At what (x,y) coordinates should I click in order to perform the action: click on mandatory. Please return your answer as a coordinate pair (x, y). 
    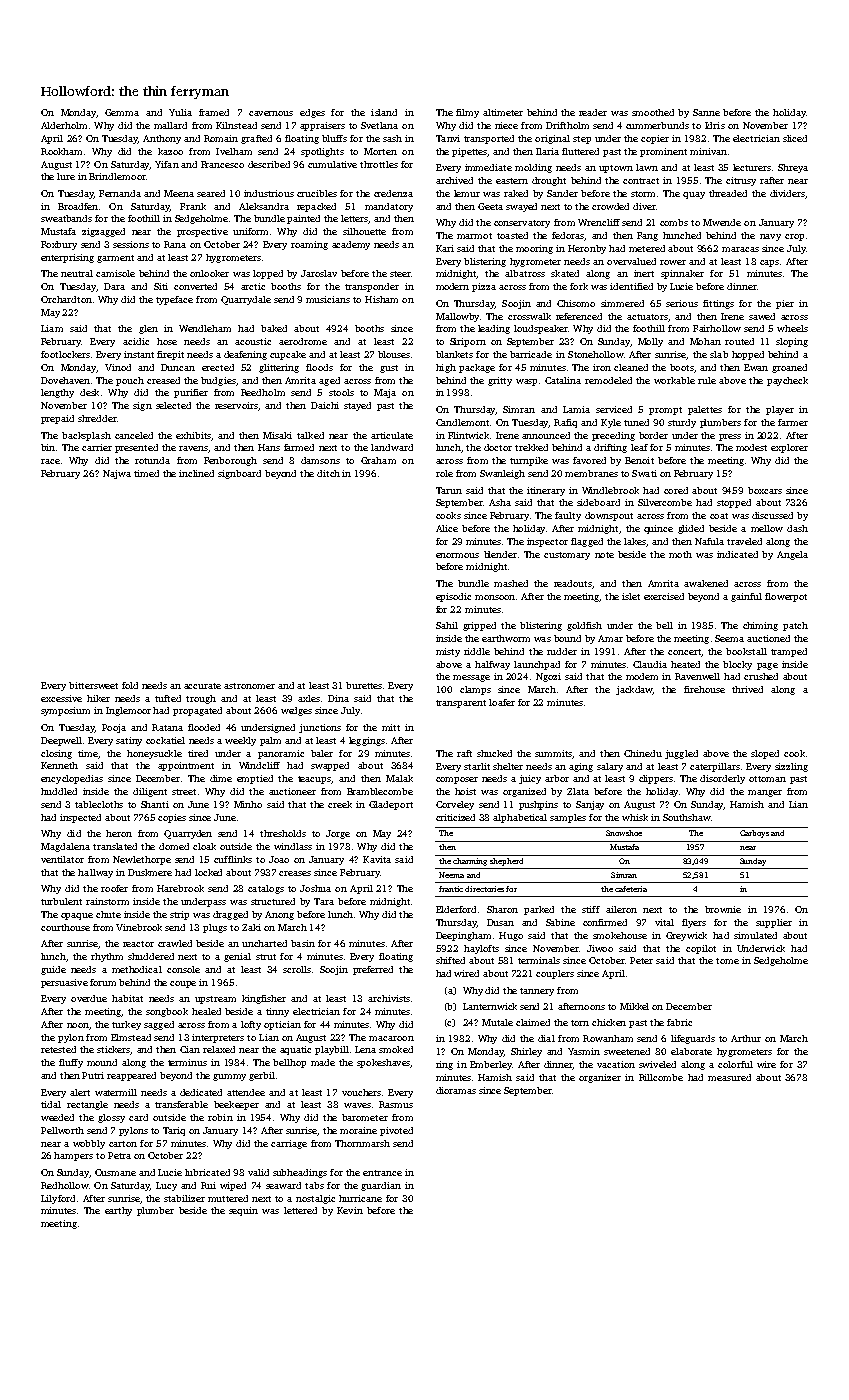
    Looking at the image, I should click on (389, 207).
